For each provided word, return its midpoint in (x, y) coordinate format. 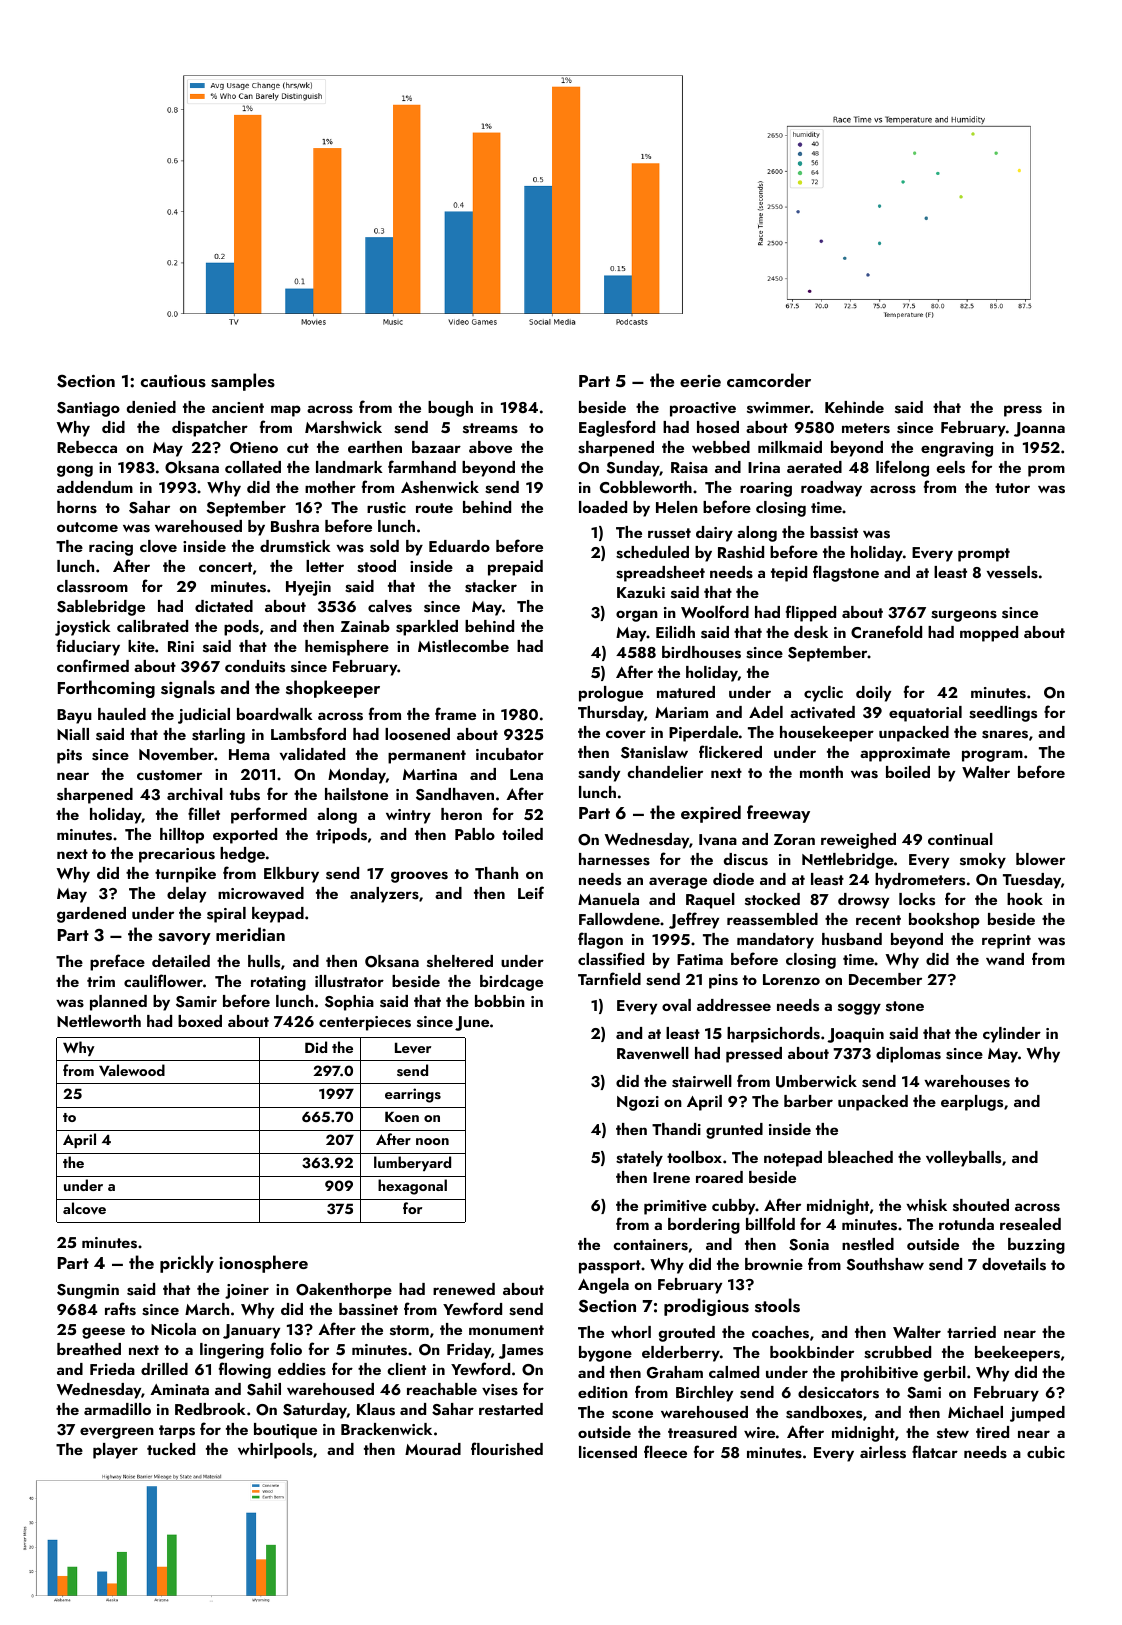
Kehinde (854, 407)
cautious (173, 381)
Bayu (74, 716)
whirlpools (275, 1451)
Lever (413, 1048)
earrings (413, 1095)
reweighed (858, 841)
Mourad (433, 1449)
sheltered (460, 961)
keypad (278, 915)
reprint (1006, 941)
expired (711, 814)
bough (450, 409)
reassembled (772, 919)
